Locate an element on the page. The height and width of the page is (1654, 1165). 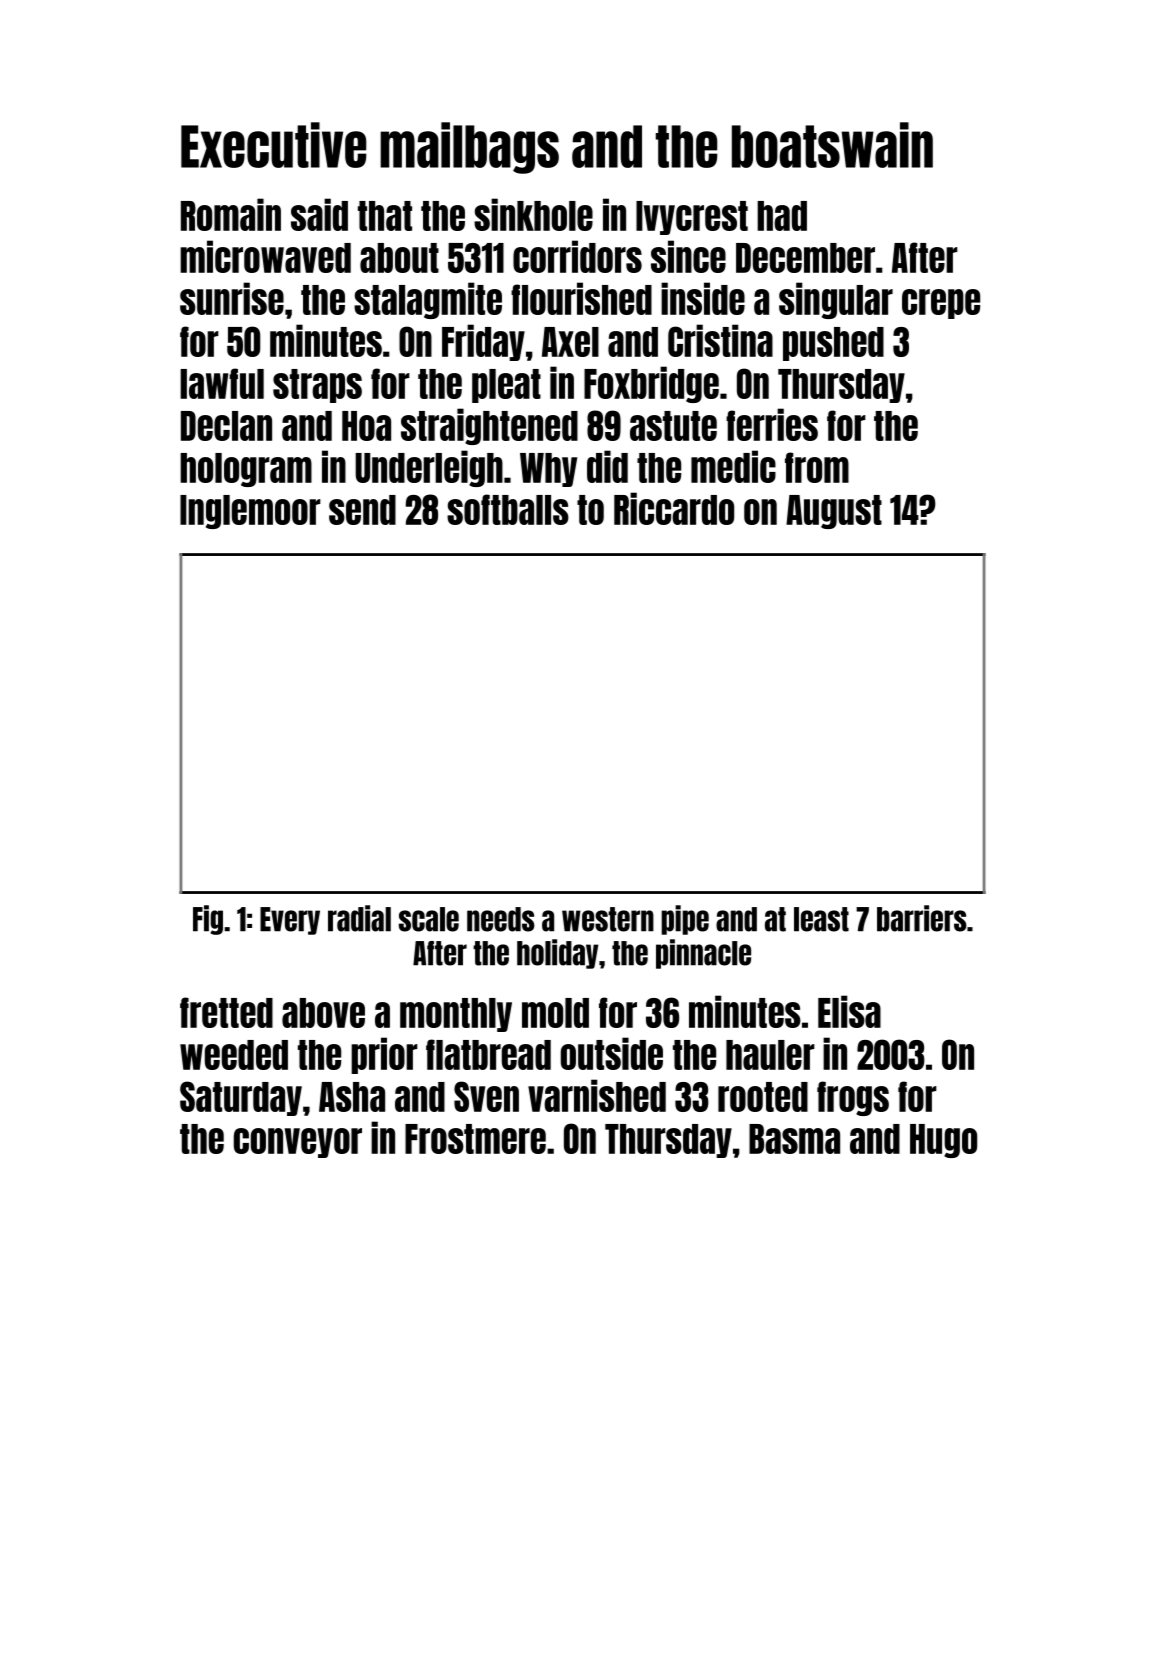
Hoa is located at coordinates (366, 426).
